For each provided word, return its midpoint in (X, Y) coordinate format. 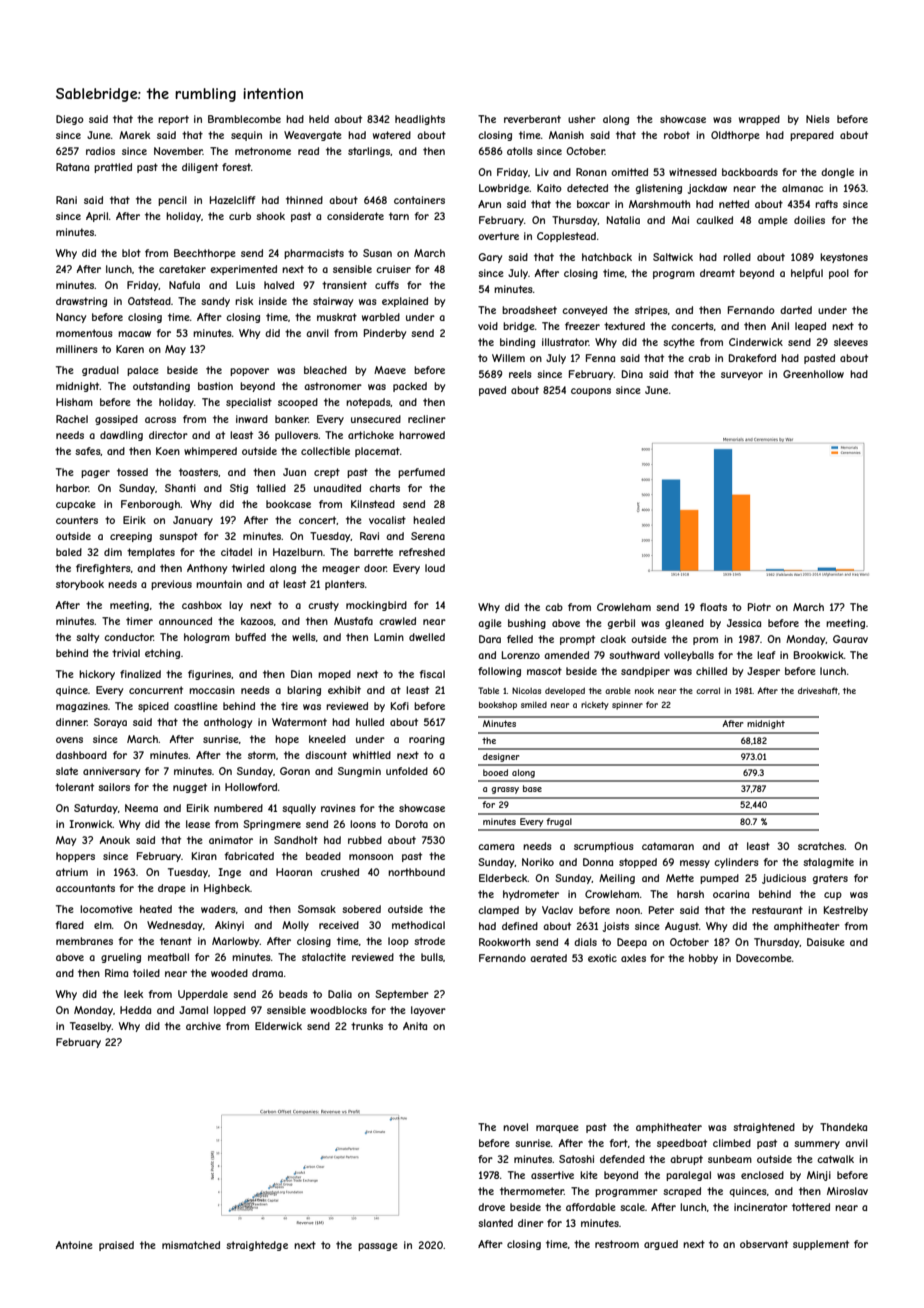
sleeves (851, 342)
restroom (617, 1244)
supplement (821, 1245)
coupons (591, 392)
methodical (418, 925)
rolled (737, 257)
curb (240, 216)
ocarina (731, 894)
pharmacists (314, 254)
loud (435, 568)
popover (249, 372)
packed (410, 387)
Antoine (74, 1245)
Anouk (115, 840)
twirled (248, 568)
